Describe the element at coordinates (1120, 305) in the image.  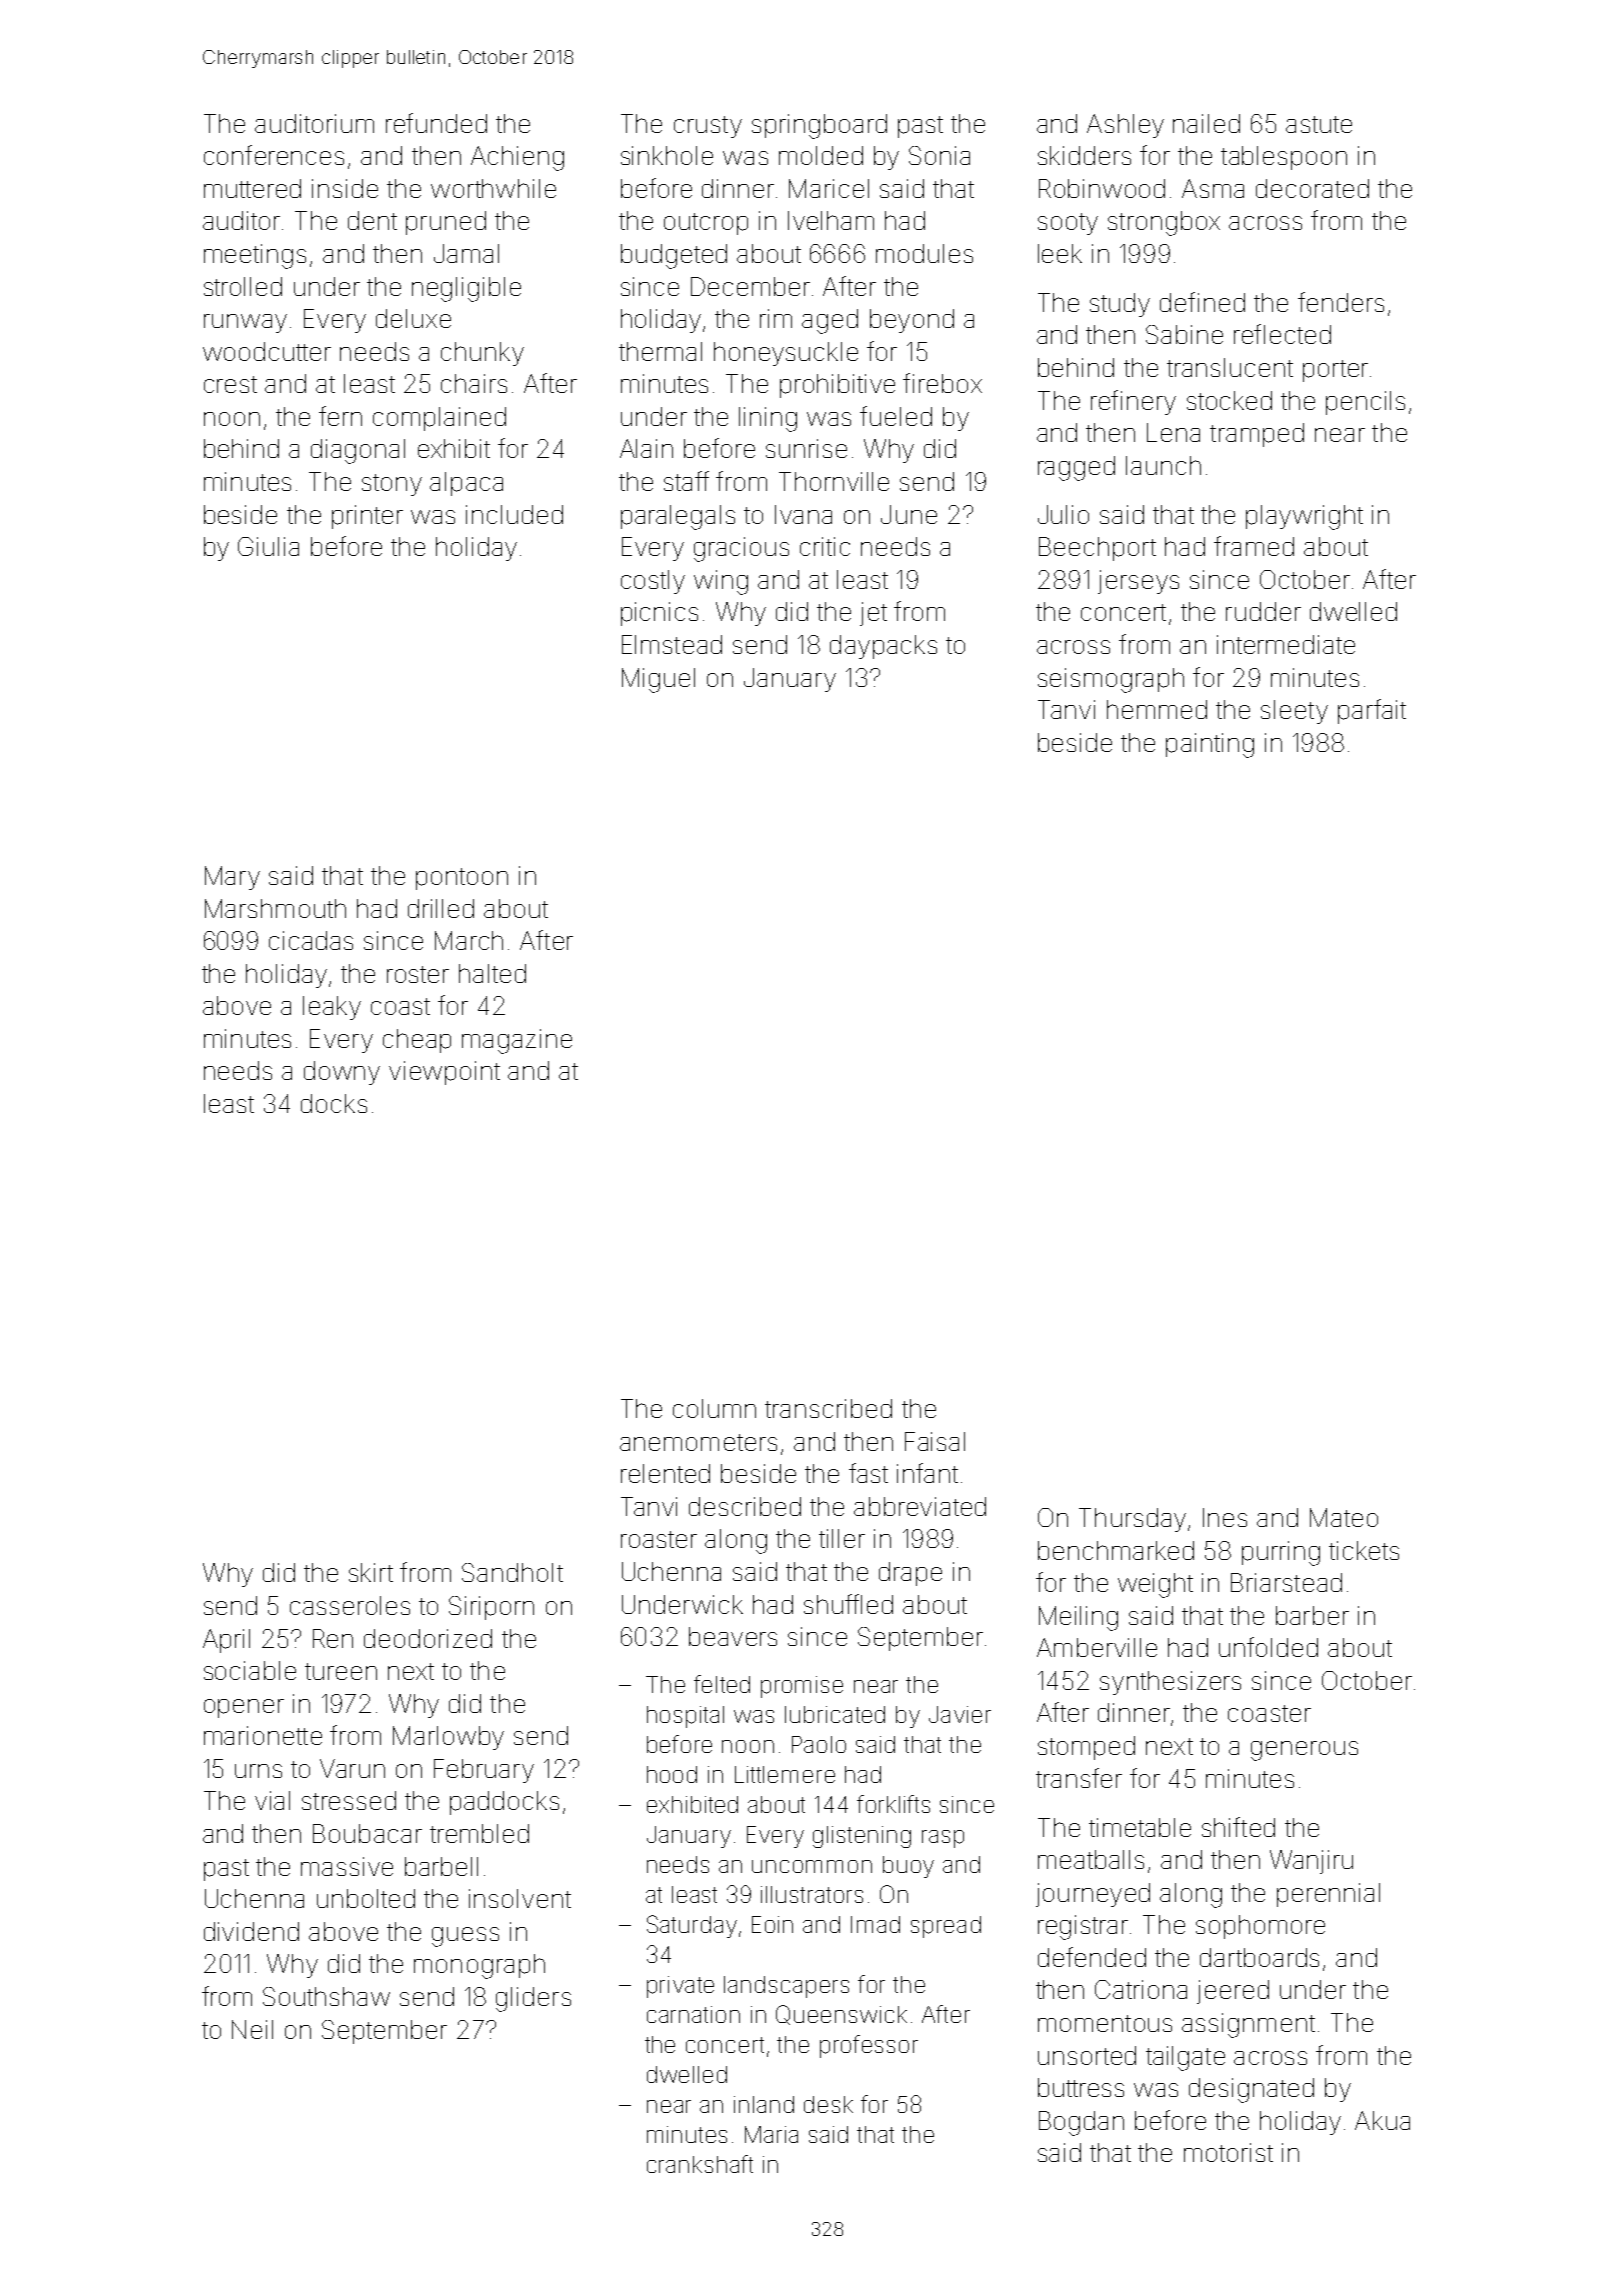
I see `study` at that location.
